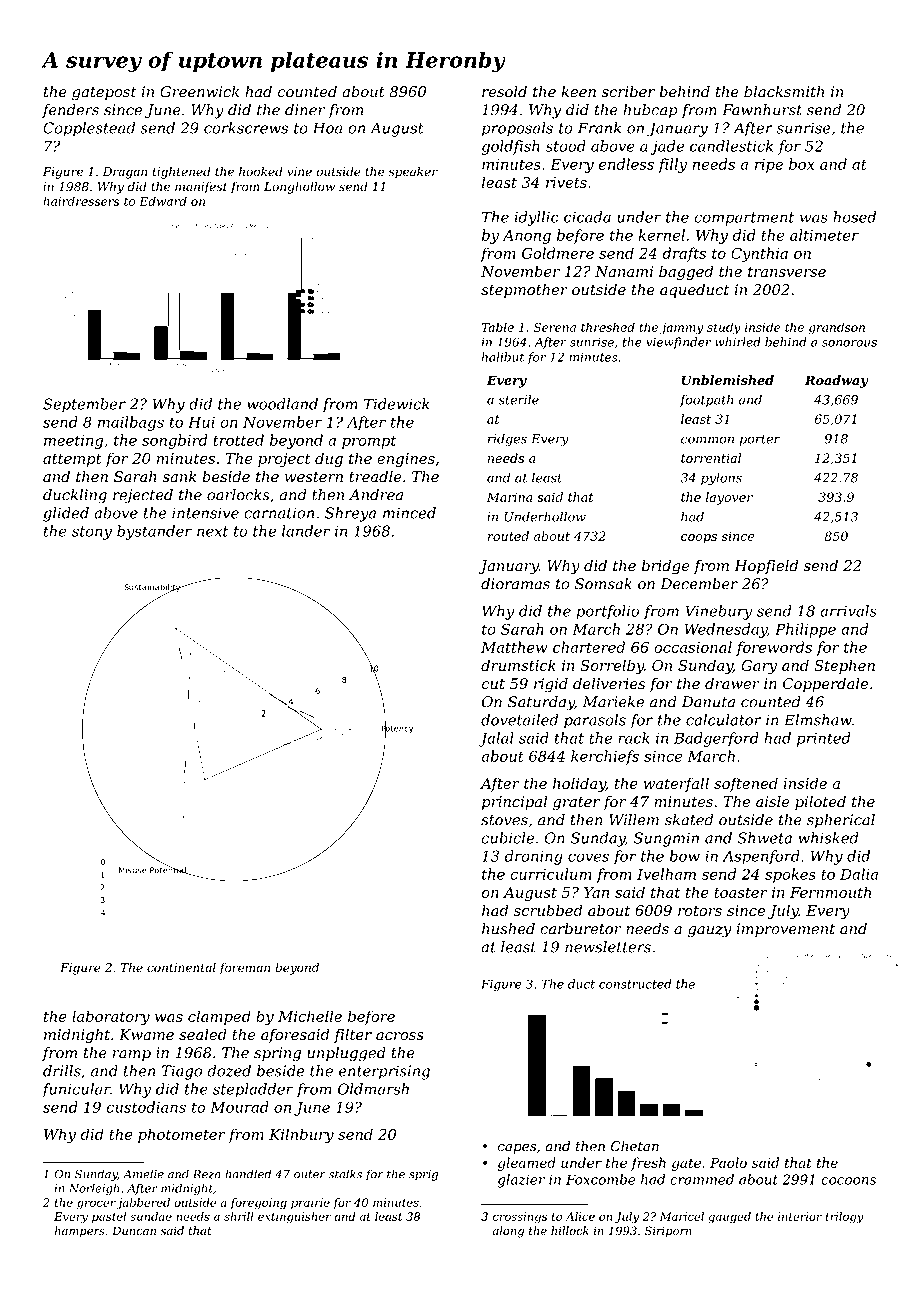 The height and width of the screenshot is (1308, 924). I want to click on foreman, so click(244, 968).
